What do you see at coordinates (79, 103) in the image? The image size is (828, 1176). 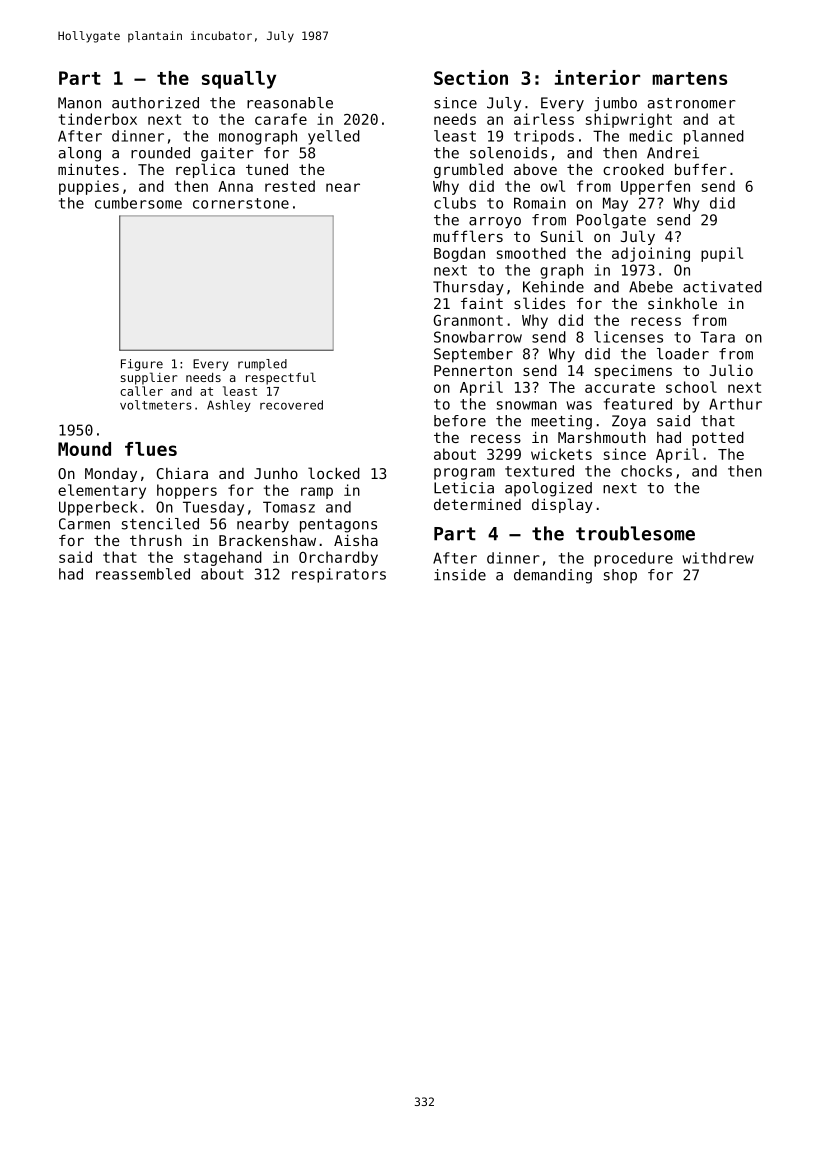 I see `Manon` at bounding box center [79, 103].
